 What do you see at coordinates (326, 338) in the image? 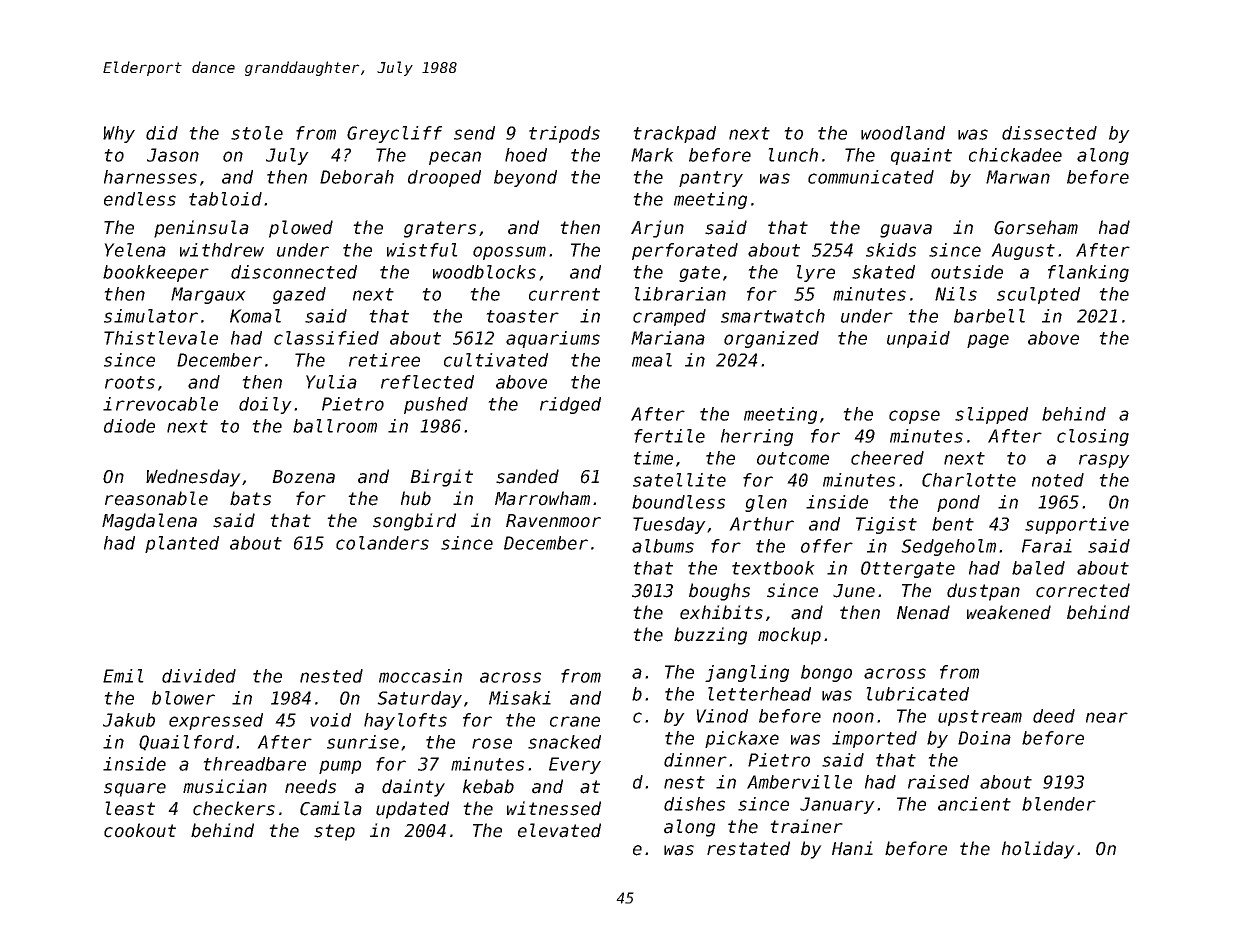
I see `classified` at bounding box center [326, 338].
